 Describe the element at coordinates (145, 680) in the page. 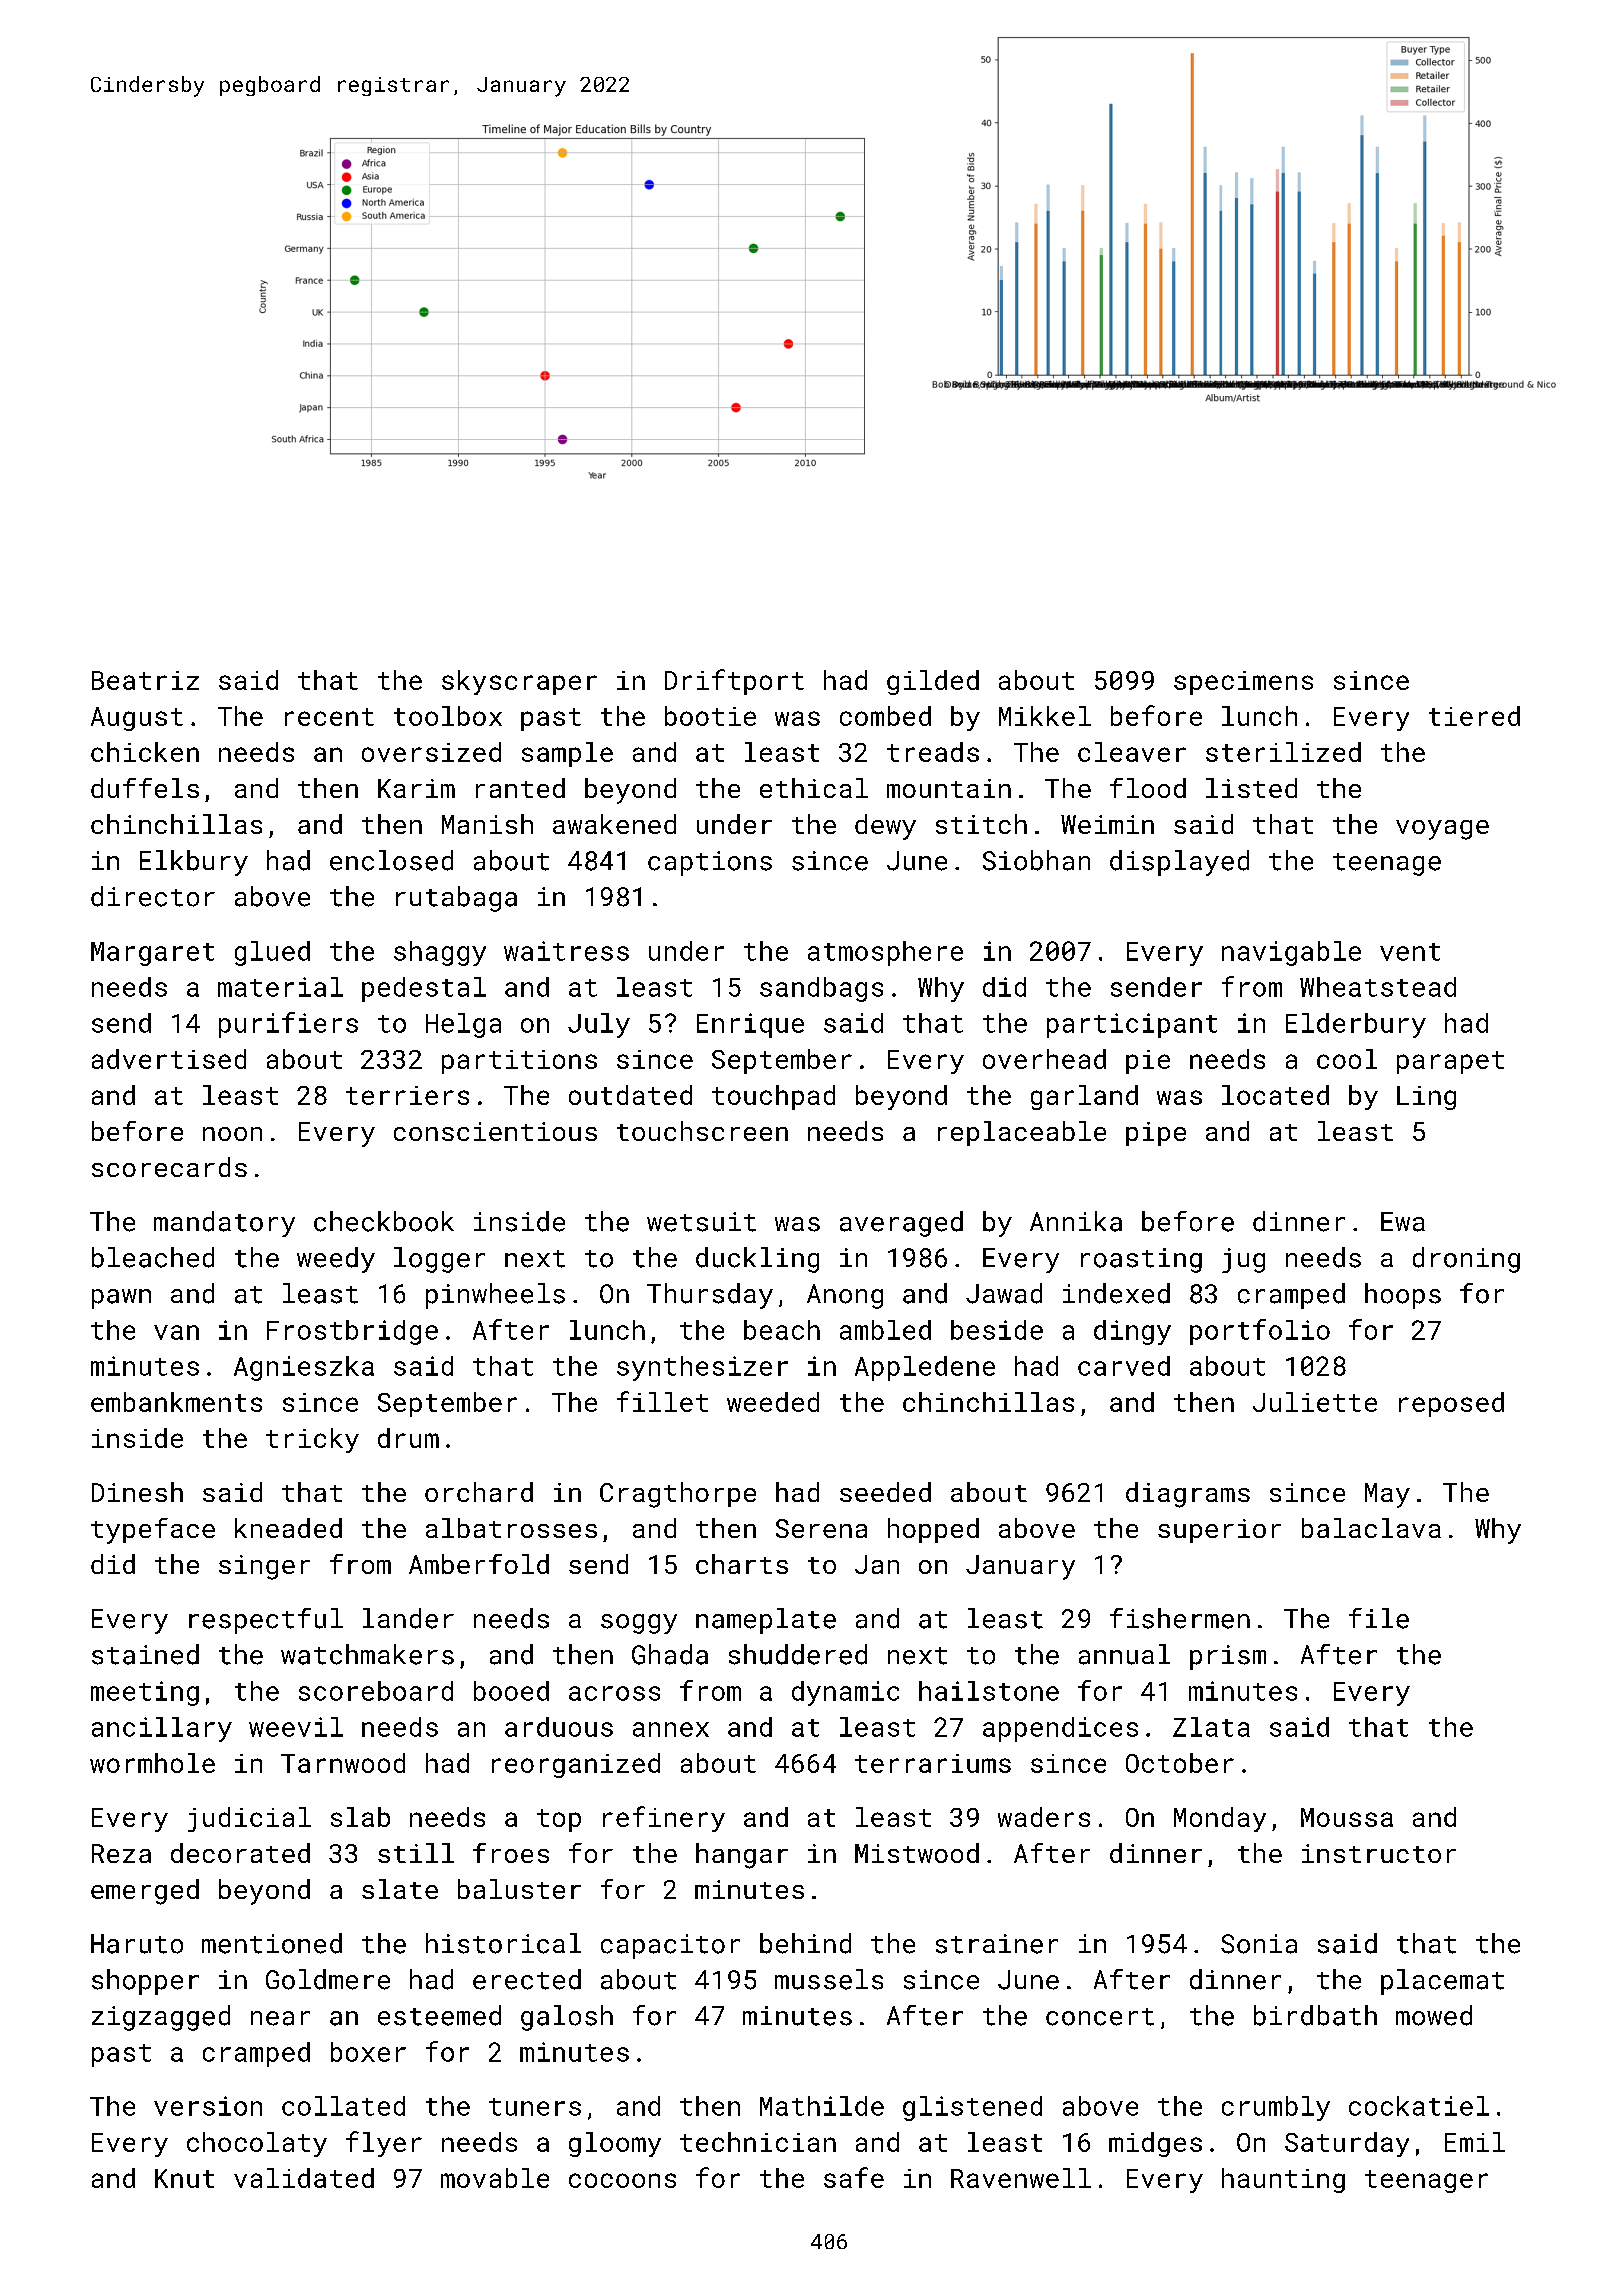

I see `Beatriz` at that location.
